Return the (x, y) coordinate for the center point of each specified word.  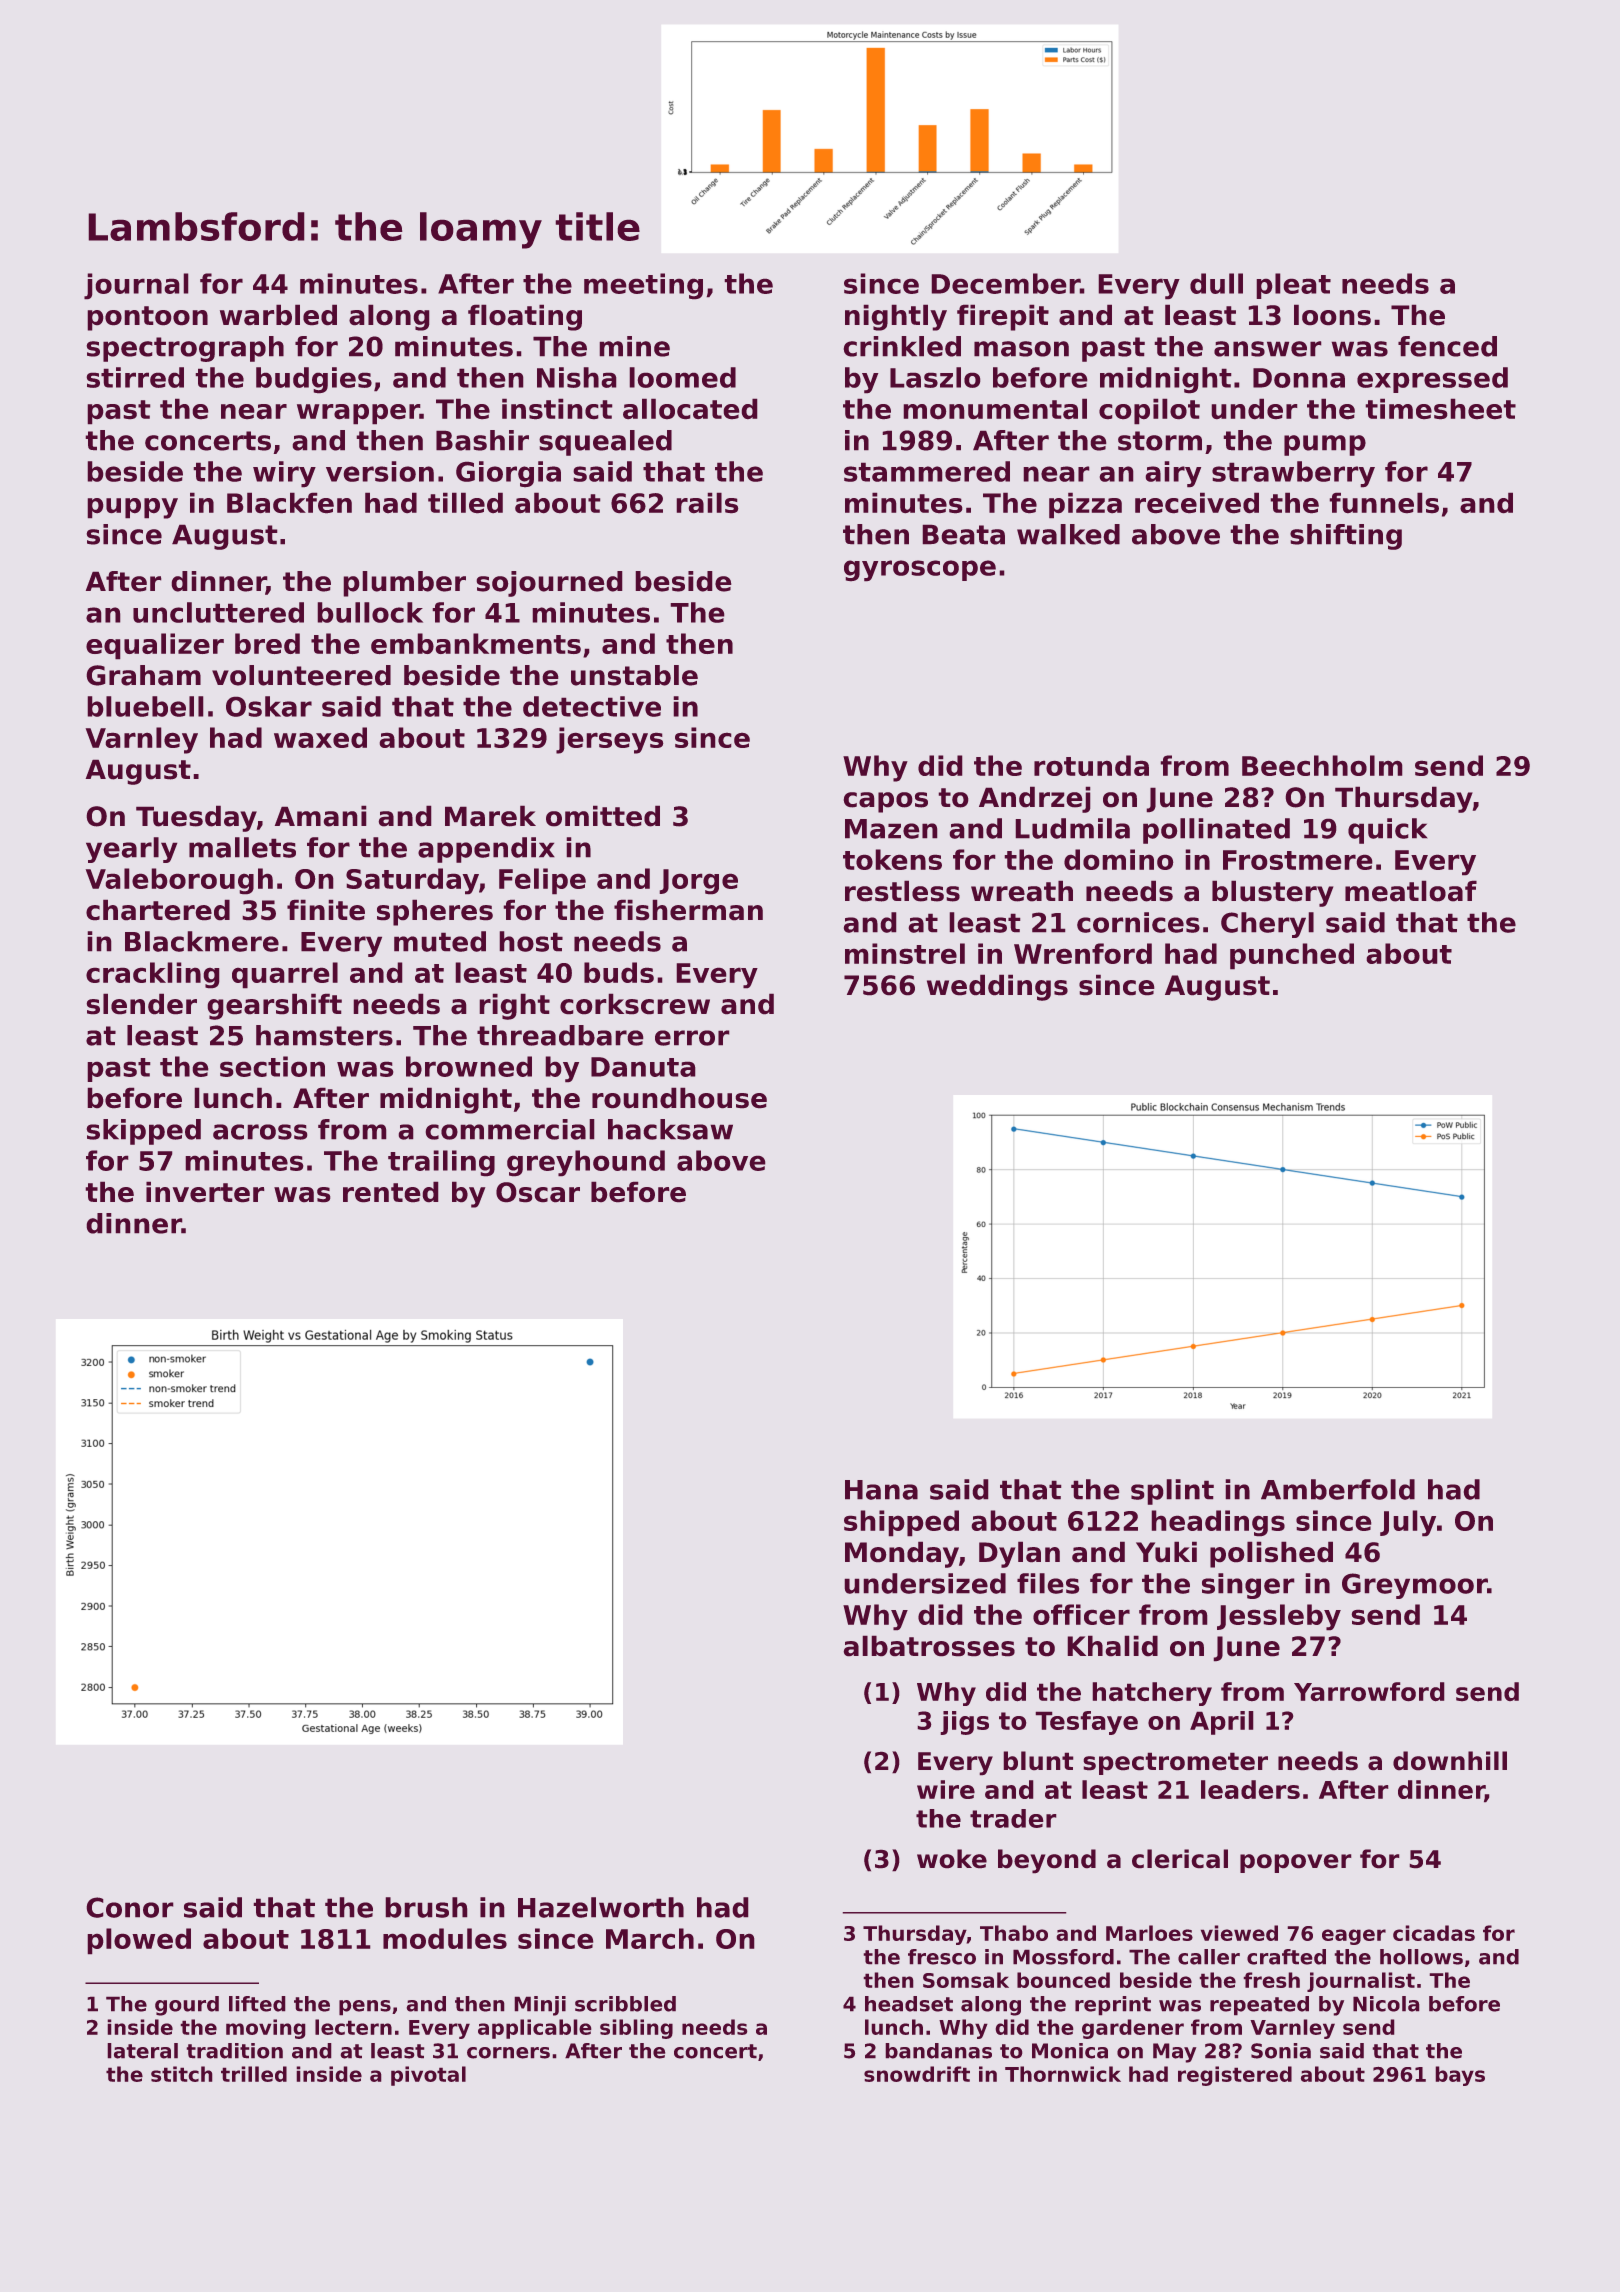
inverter (205, 1192)
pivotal (428, 2076)
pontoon (147, 318)
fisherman (688, 910)
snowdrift (917, 2074)
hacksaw (670, 1129)
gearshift (274, 1006)
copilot (1149, 411)
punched (1292, 956)
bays (1460, 2076)
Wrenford (1083, 953)
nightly (896, 317)
